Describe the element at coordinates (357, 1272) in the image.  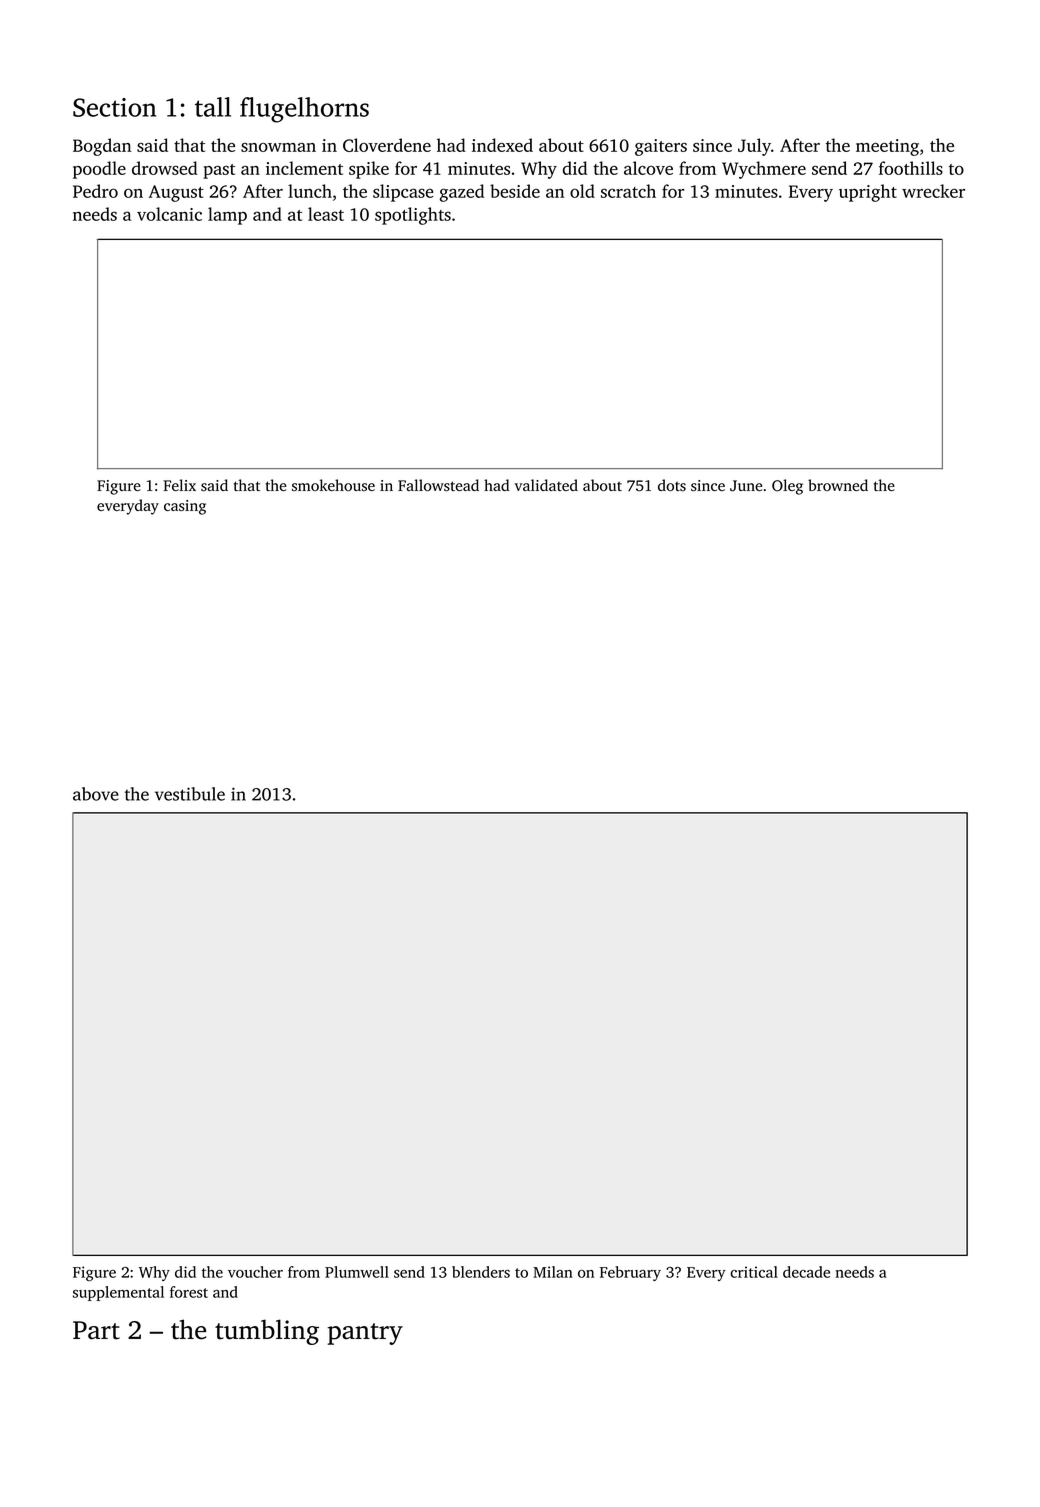
I see `Plumwell` at that location.
